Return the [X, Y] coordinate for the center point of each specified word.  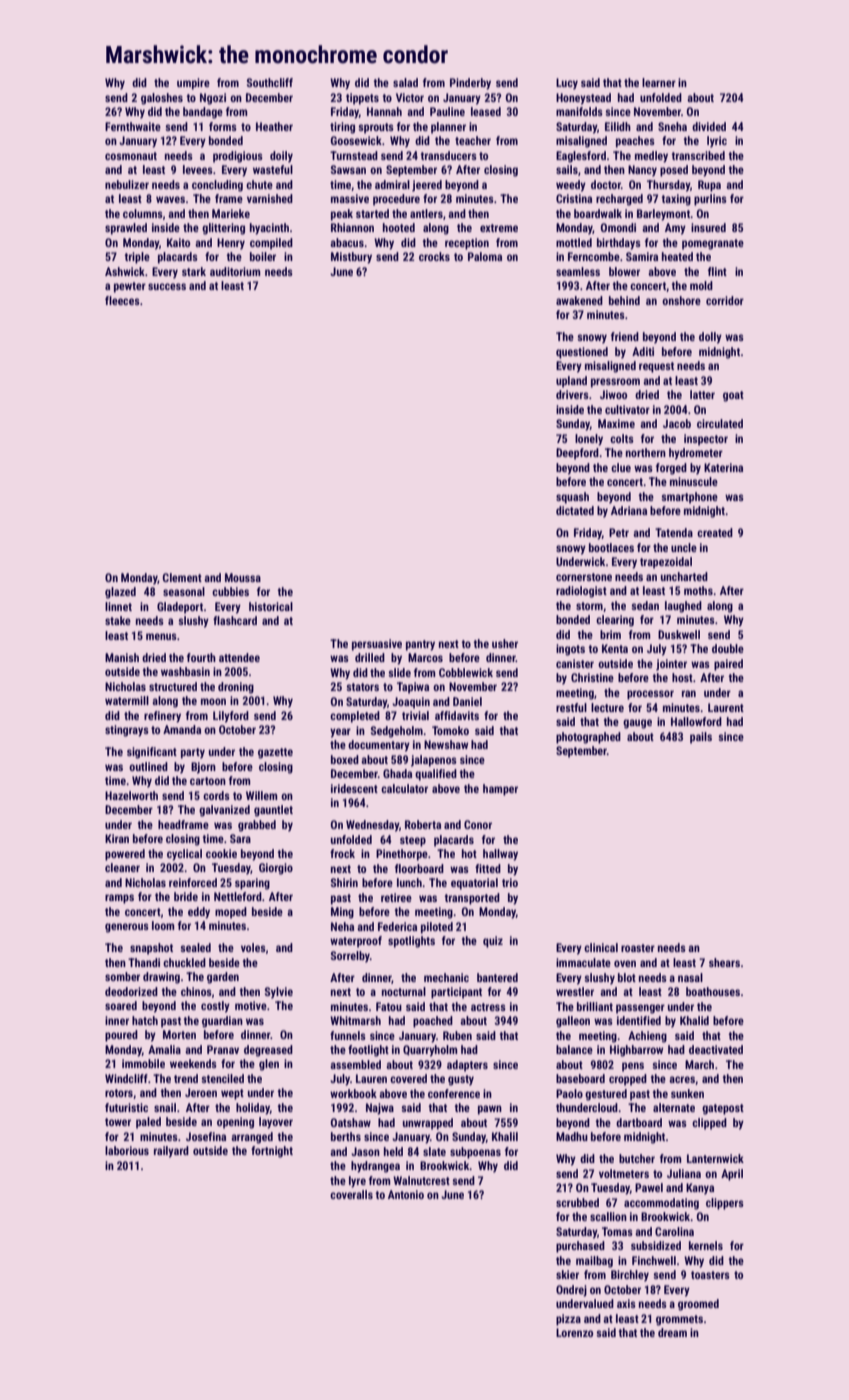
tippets [362, 99]
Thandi [144, 962]
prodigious [238, 157]
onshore [681, 300]
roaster [638, 948]
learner [659, 82]
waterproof [356, 942]
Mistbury [351, 258]
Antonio [406, 1194]
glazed [120, 593]
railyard [171, 1152]
